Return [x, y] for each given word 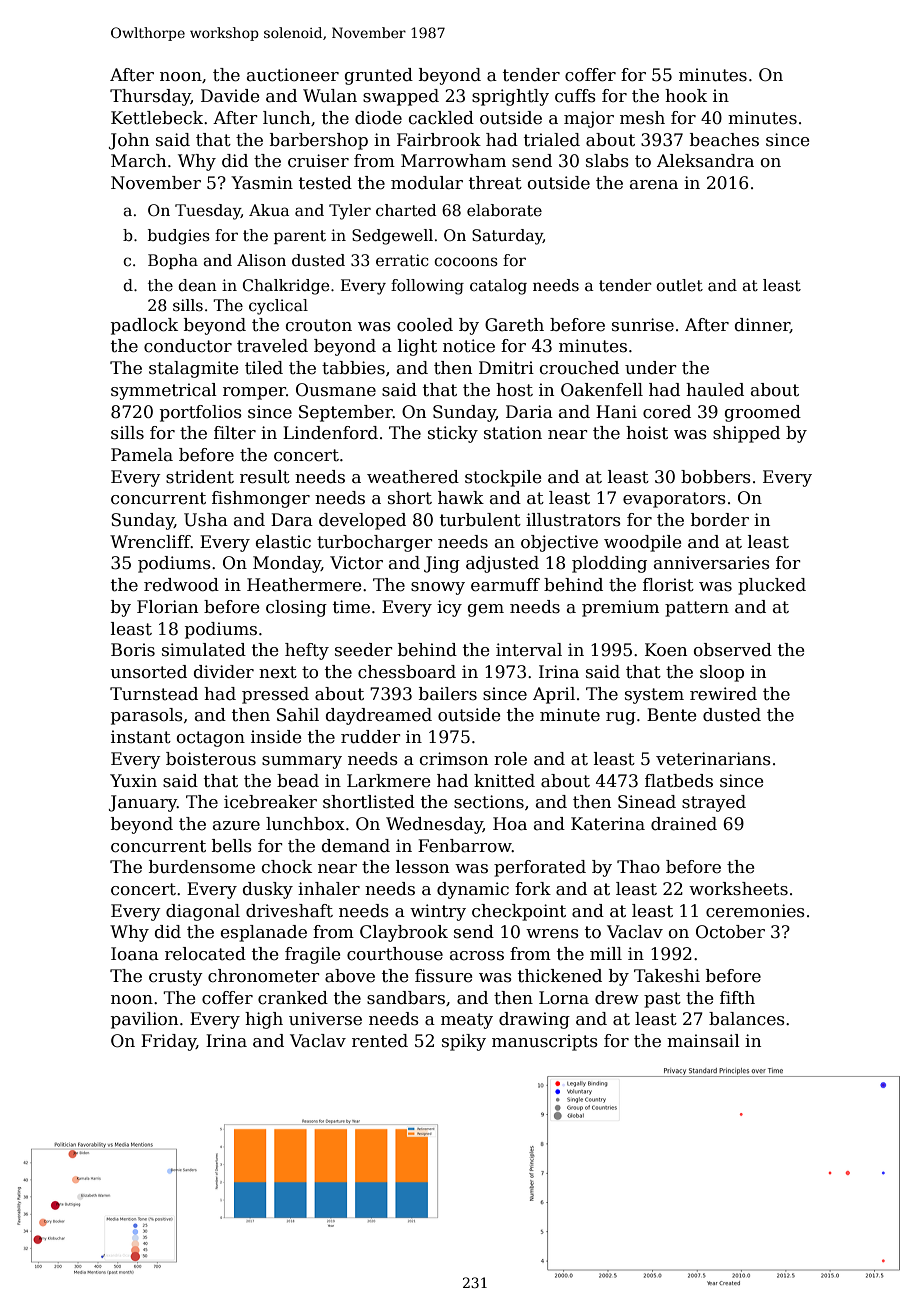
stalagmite [193, 369]
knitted [504, 781]
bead [298, 781]
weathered [413, 477]
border [720, 520]
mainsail [703, 1041]
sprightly [510, 97]
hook [686, 96]
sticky [453, 434]
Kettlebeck [157, 118]
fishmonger [261, 499]
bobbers [716, 477]
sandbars [406, 998]
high [264, 1020]
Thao [638, 867]
